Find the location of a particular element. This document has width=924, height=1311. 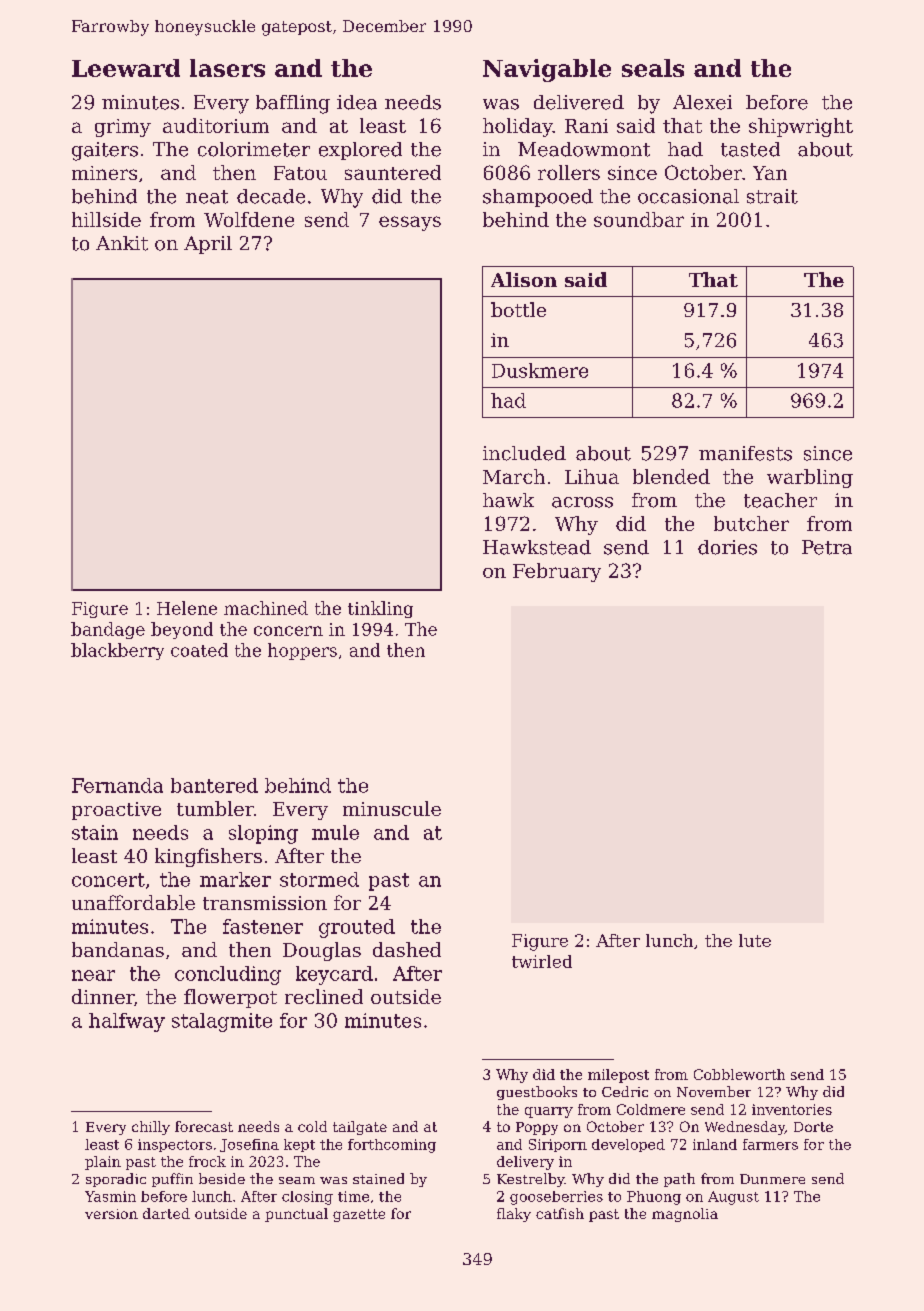

Ankit is located at coordinates (122, 243).
